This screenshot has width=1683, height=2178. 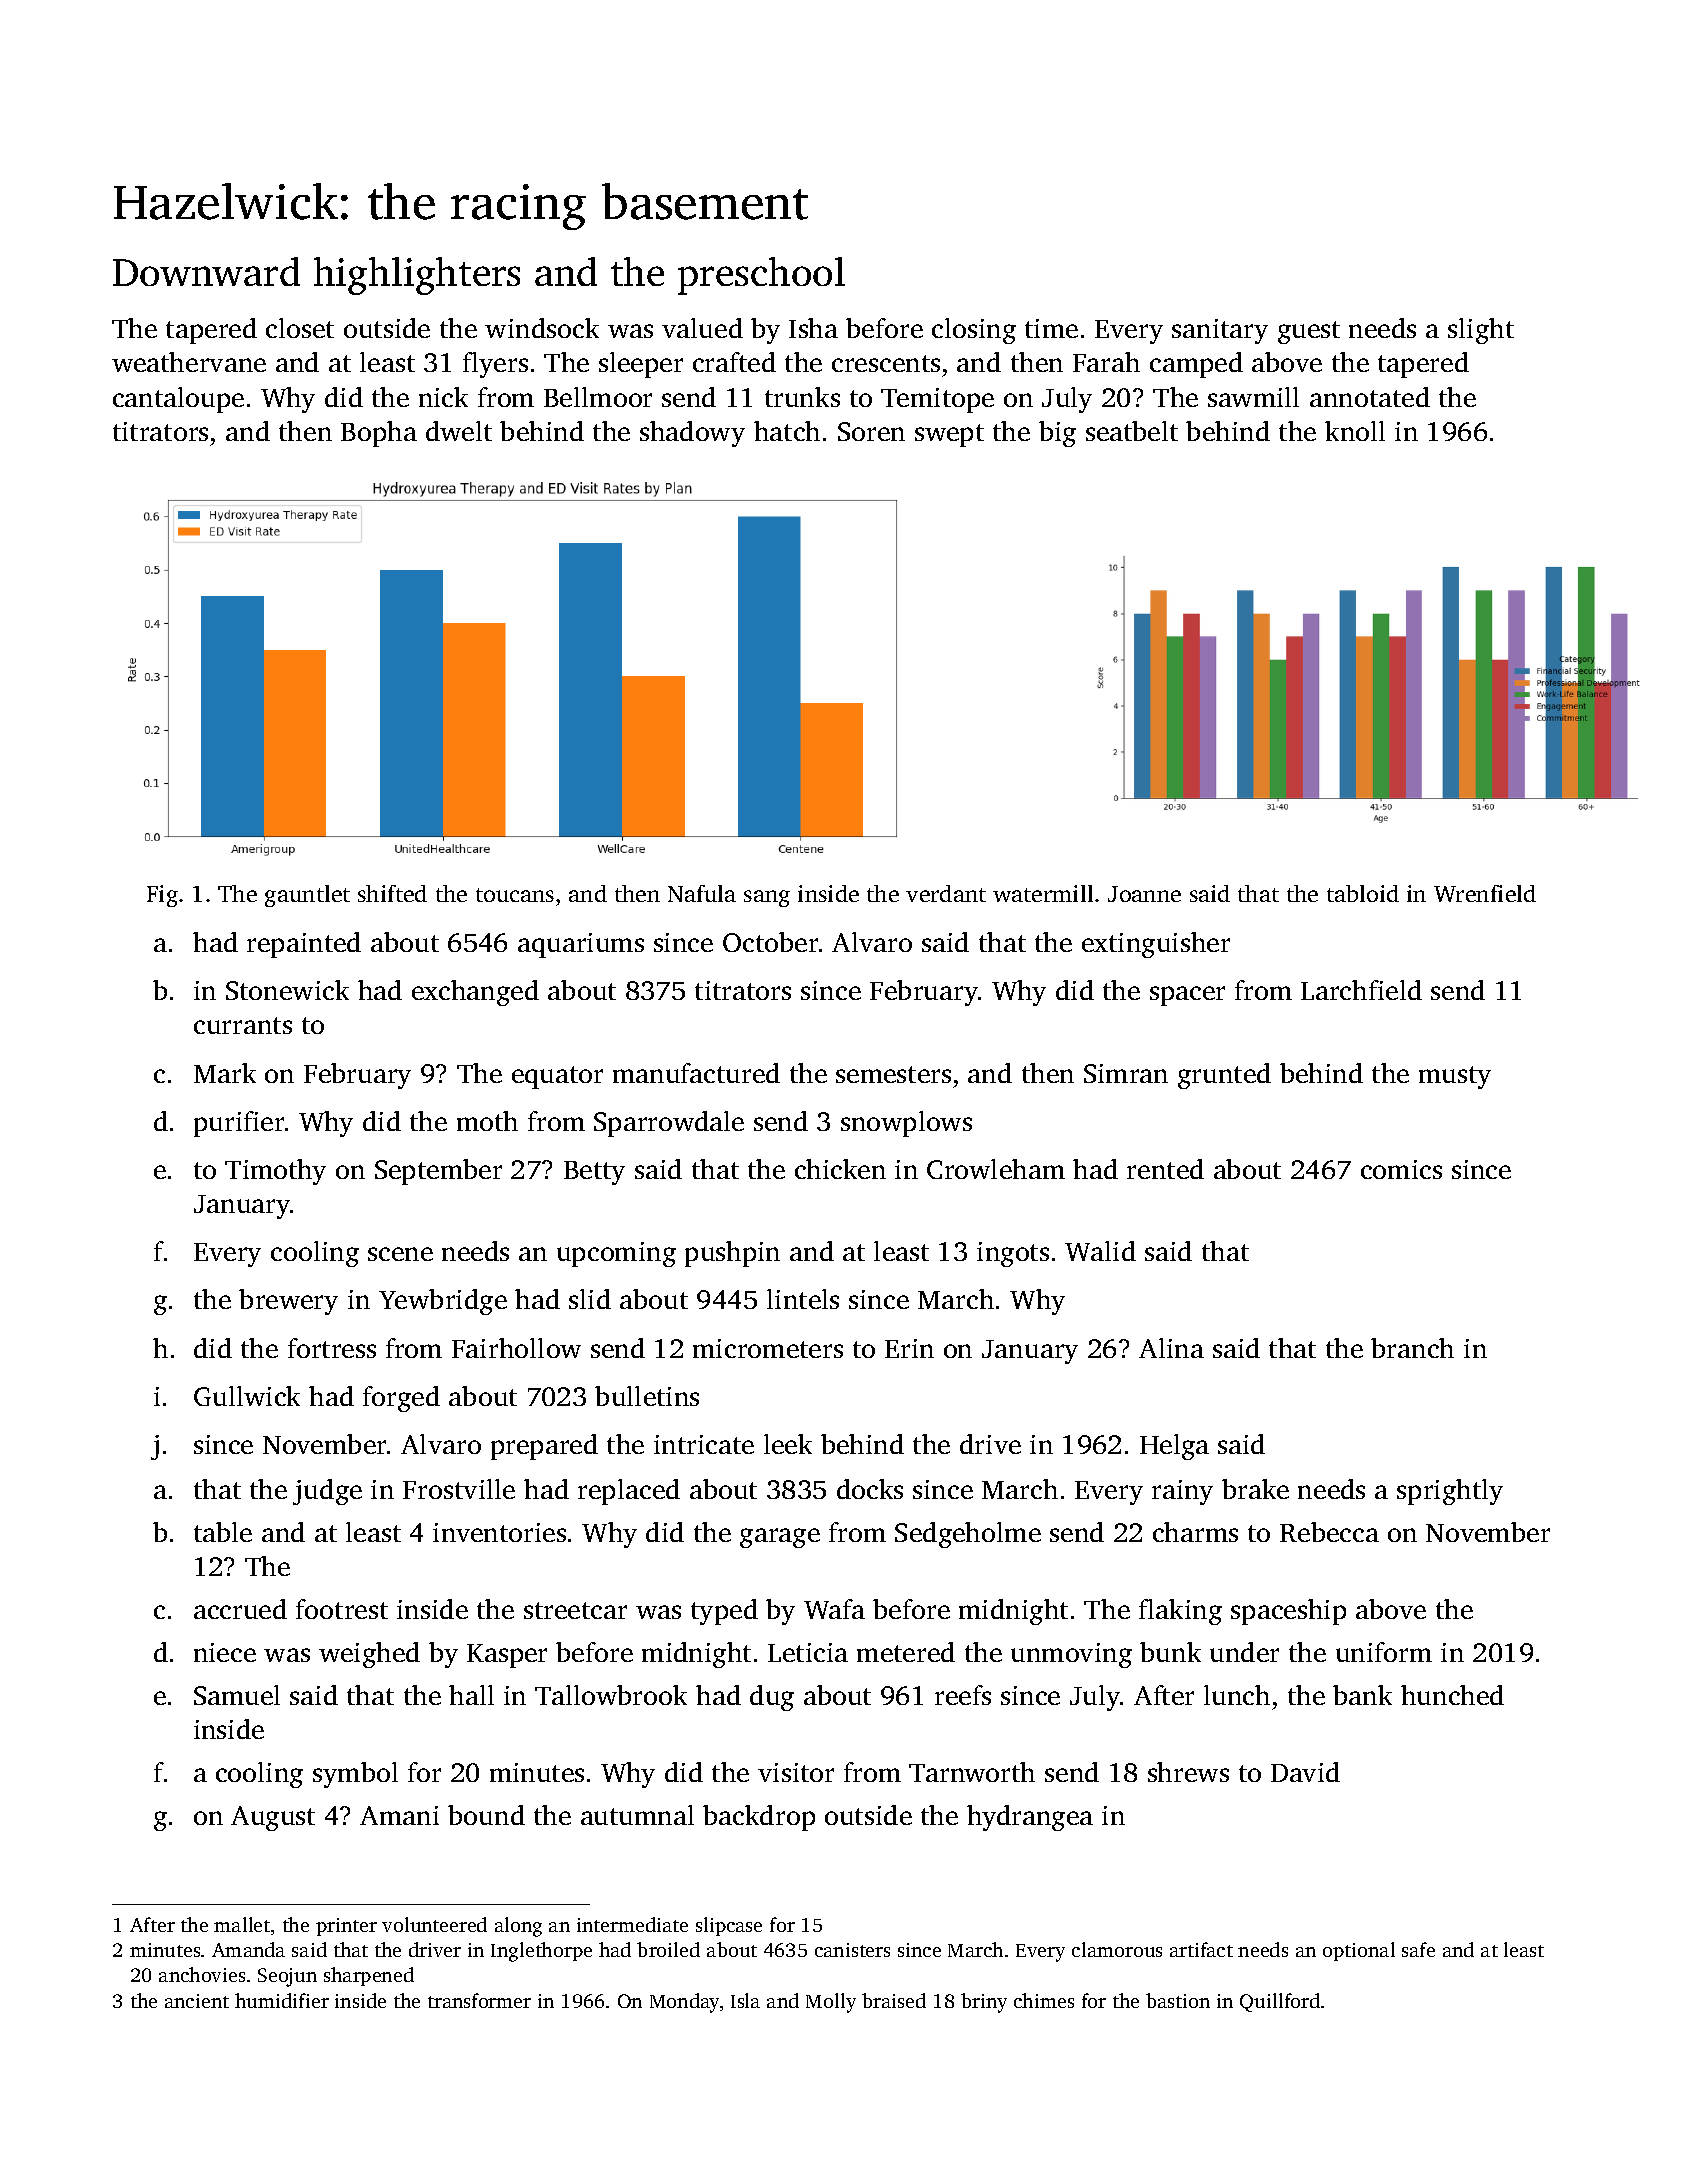 What do you see at coordinates (575, 1610) in the screenshot?
I see `streetcar` at bounding box center [575, 1610].
